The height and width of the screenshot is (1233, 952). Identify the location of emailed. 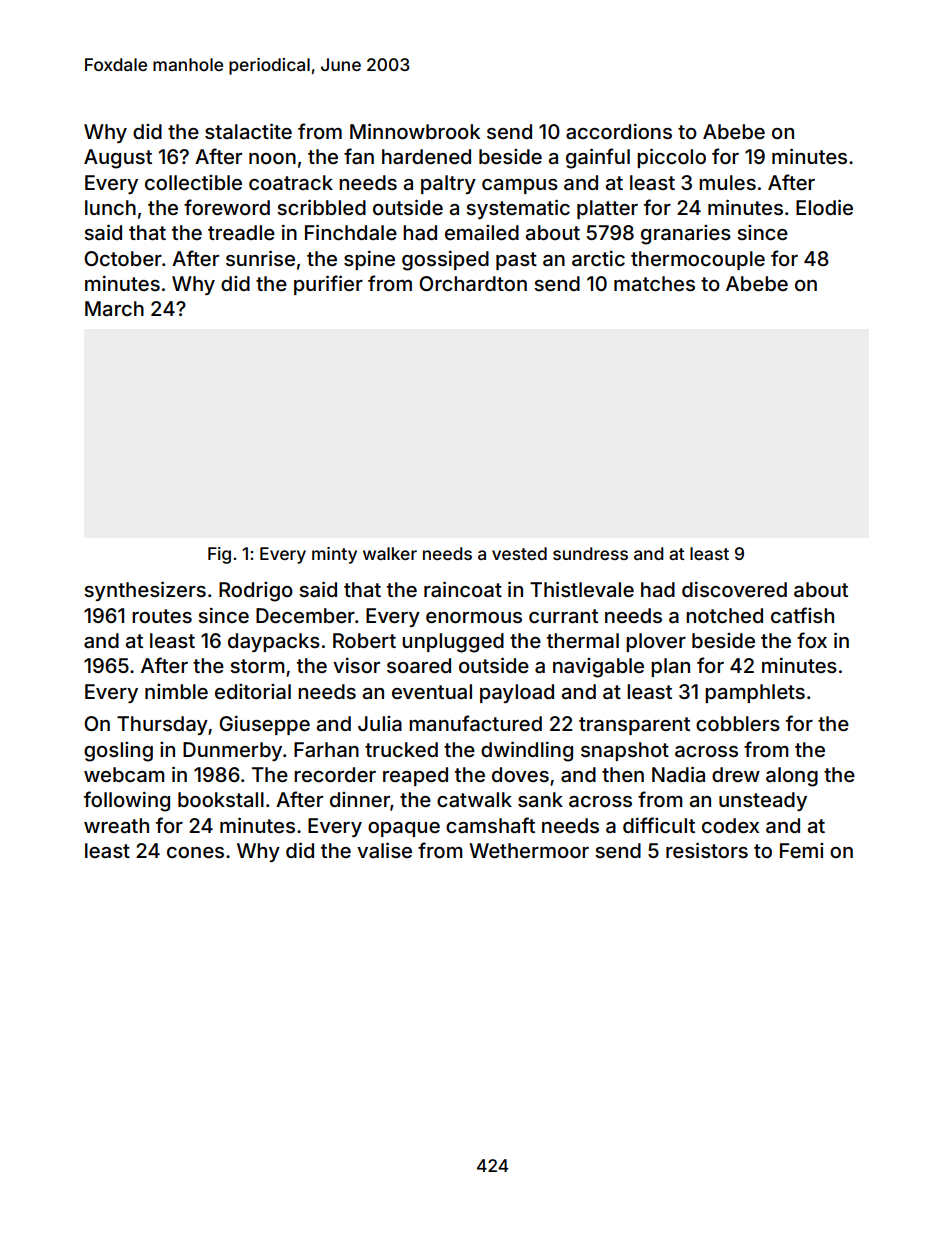
(482, 232).
